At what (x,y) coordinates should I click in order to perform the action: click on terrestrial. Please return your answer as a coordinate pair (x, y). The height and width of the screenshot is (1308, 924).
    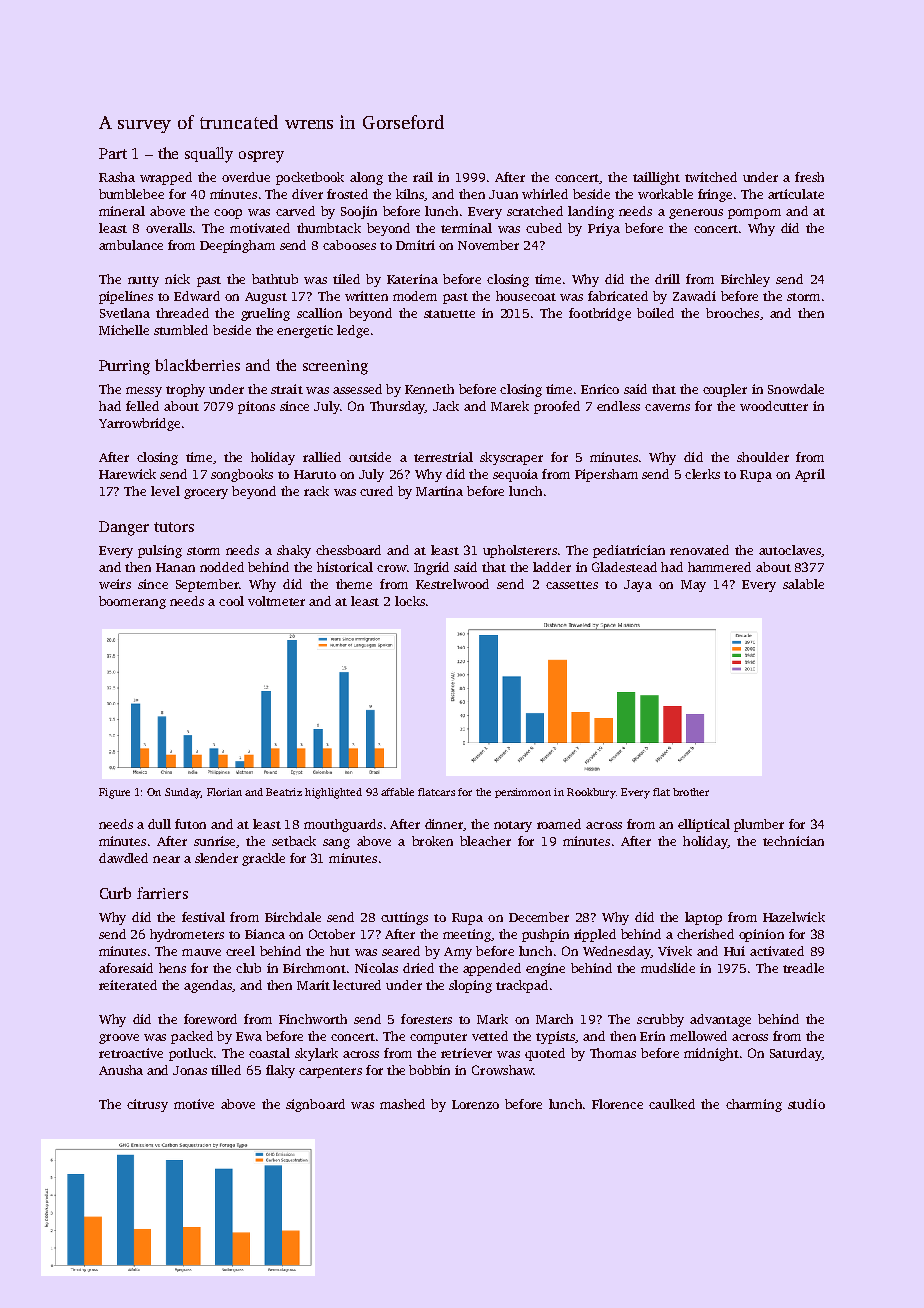
    Looking at the image, I should click on (443, 457).
